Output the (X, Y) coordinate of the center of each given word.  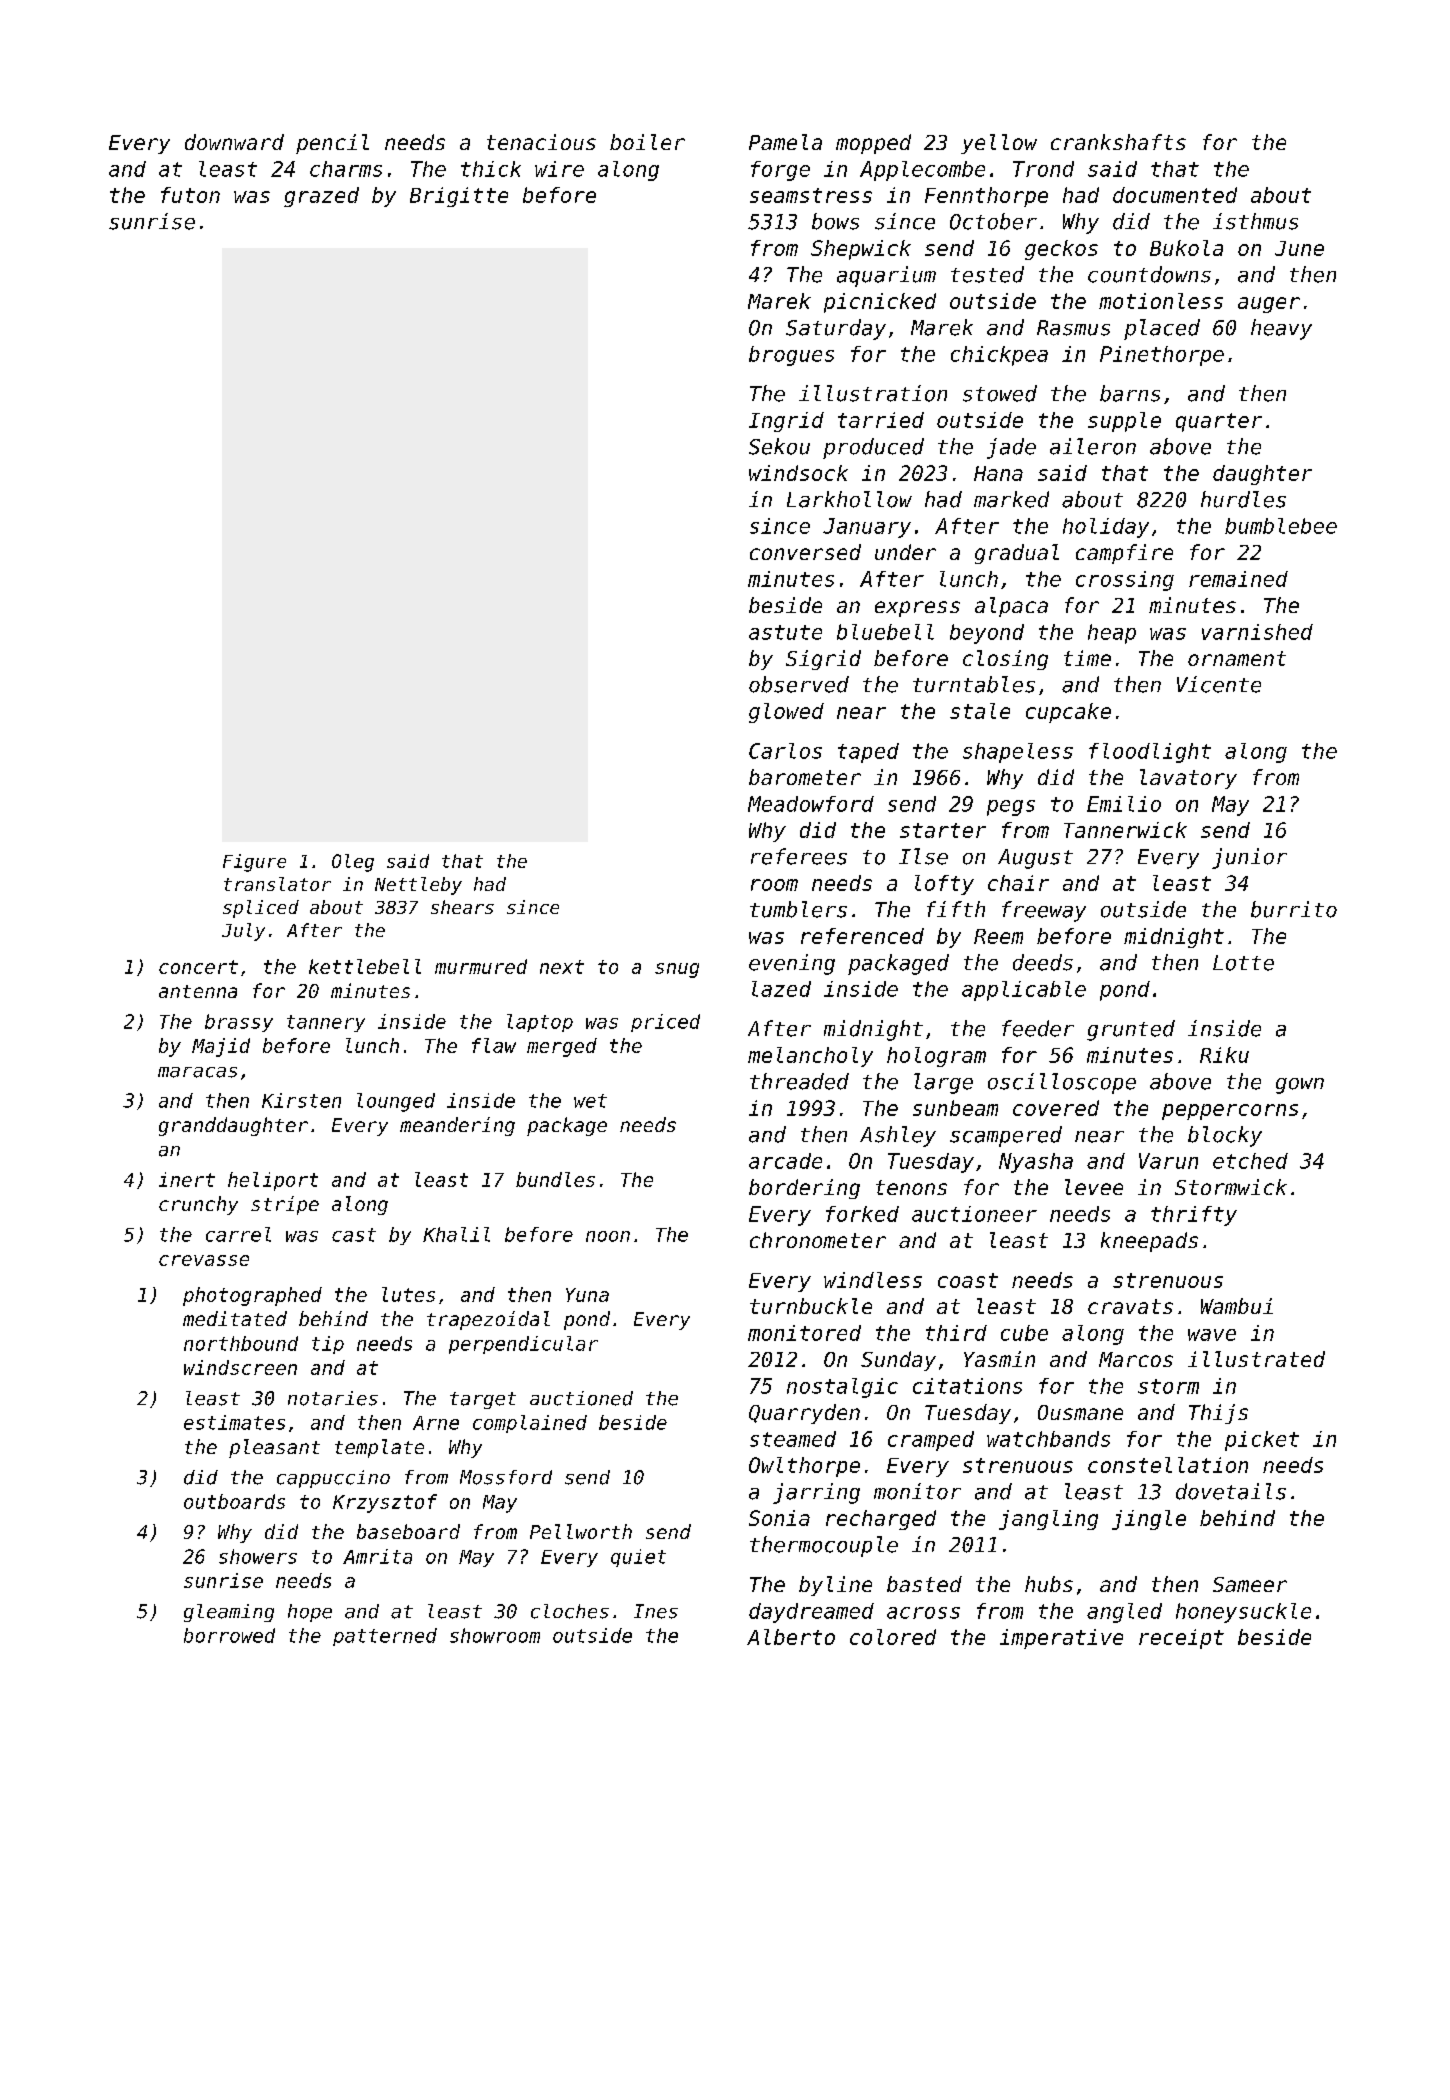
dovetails (1231, 1491)
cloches (570, 1611)
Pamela (785, 142)
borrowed (229, 1635)
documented (1175, 195)
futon (190, 195)
